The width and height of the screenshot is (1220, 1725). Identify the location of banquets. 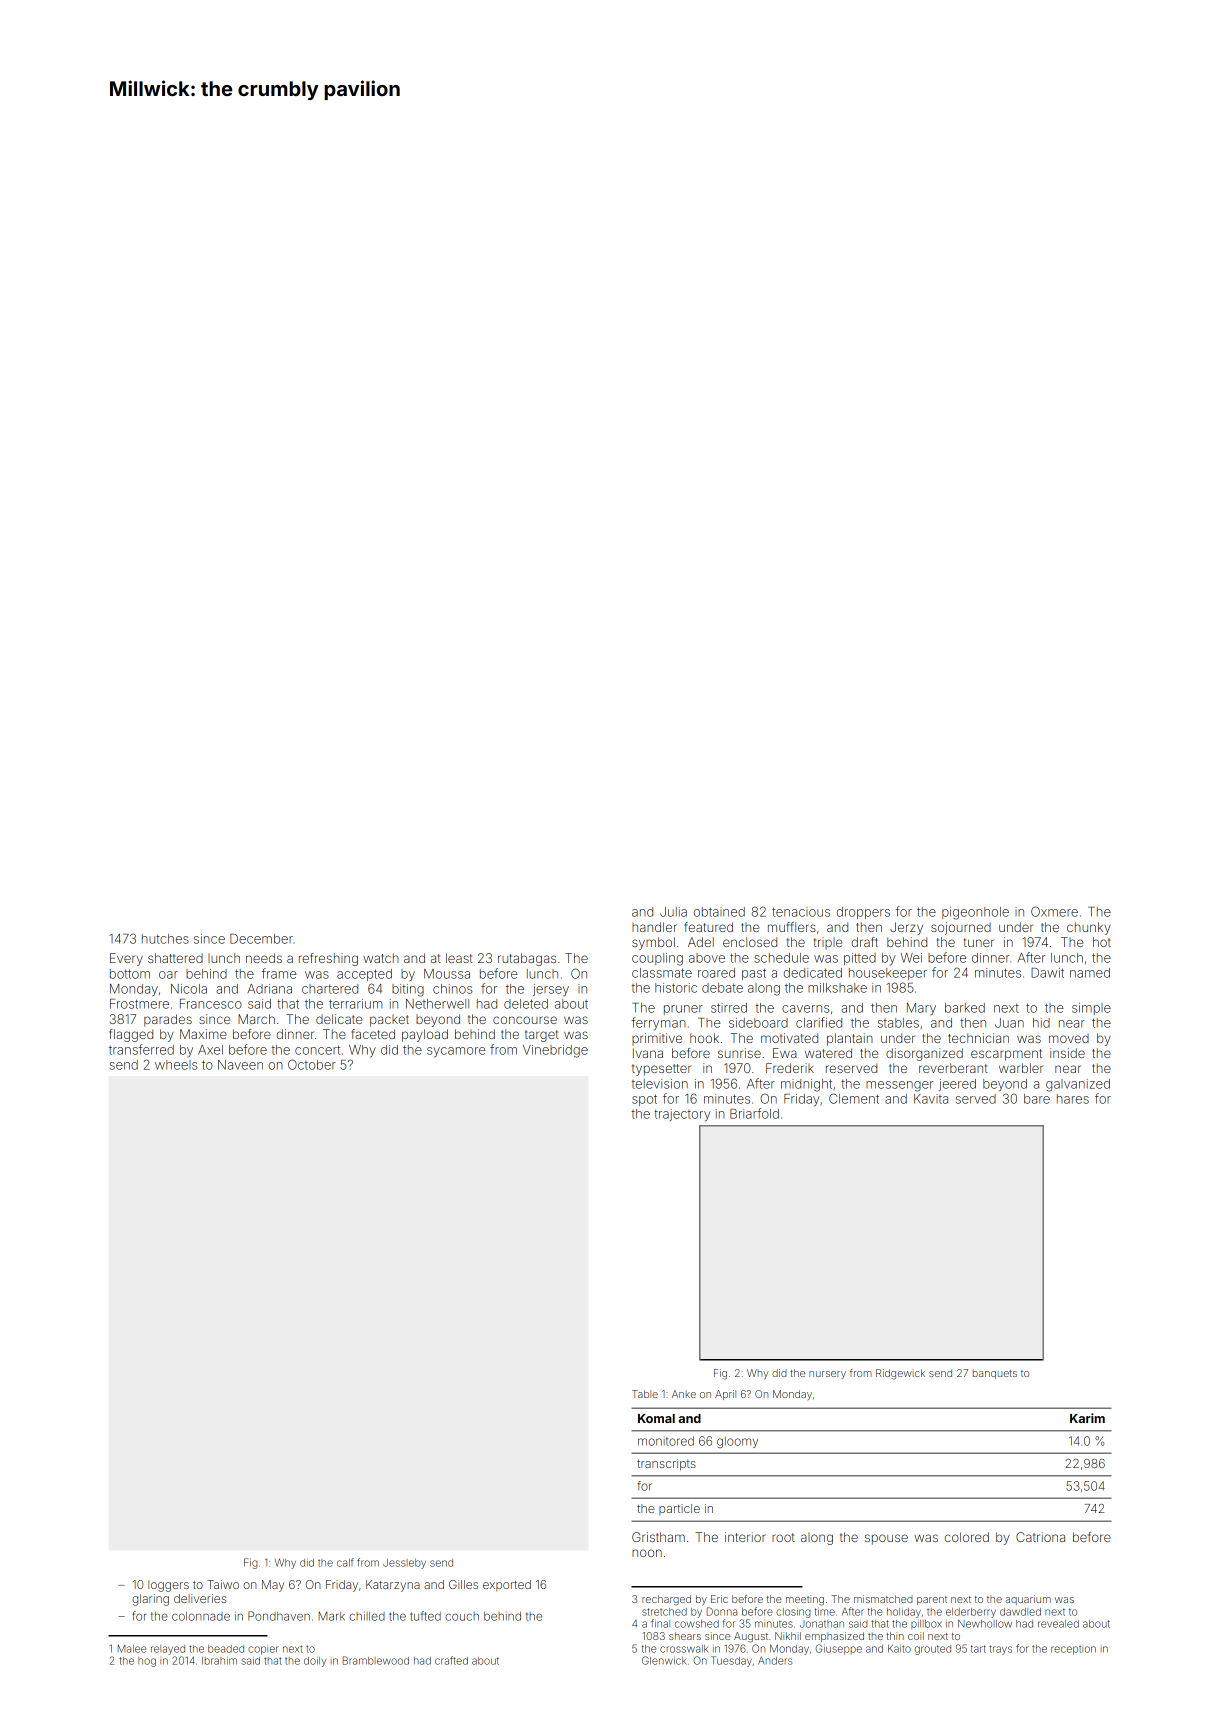
(995, 1374).
